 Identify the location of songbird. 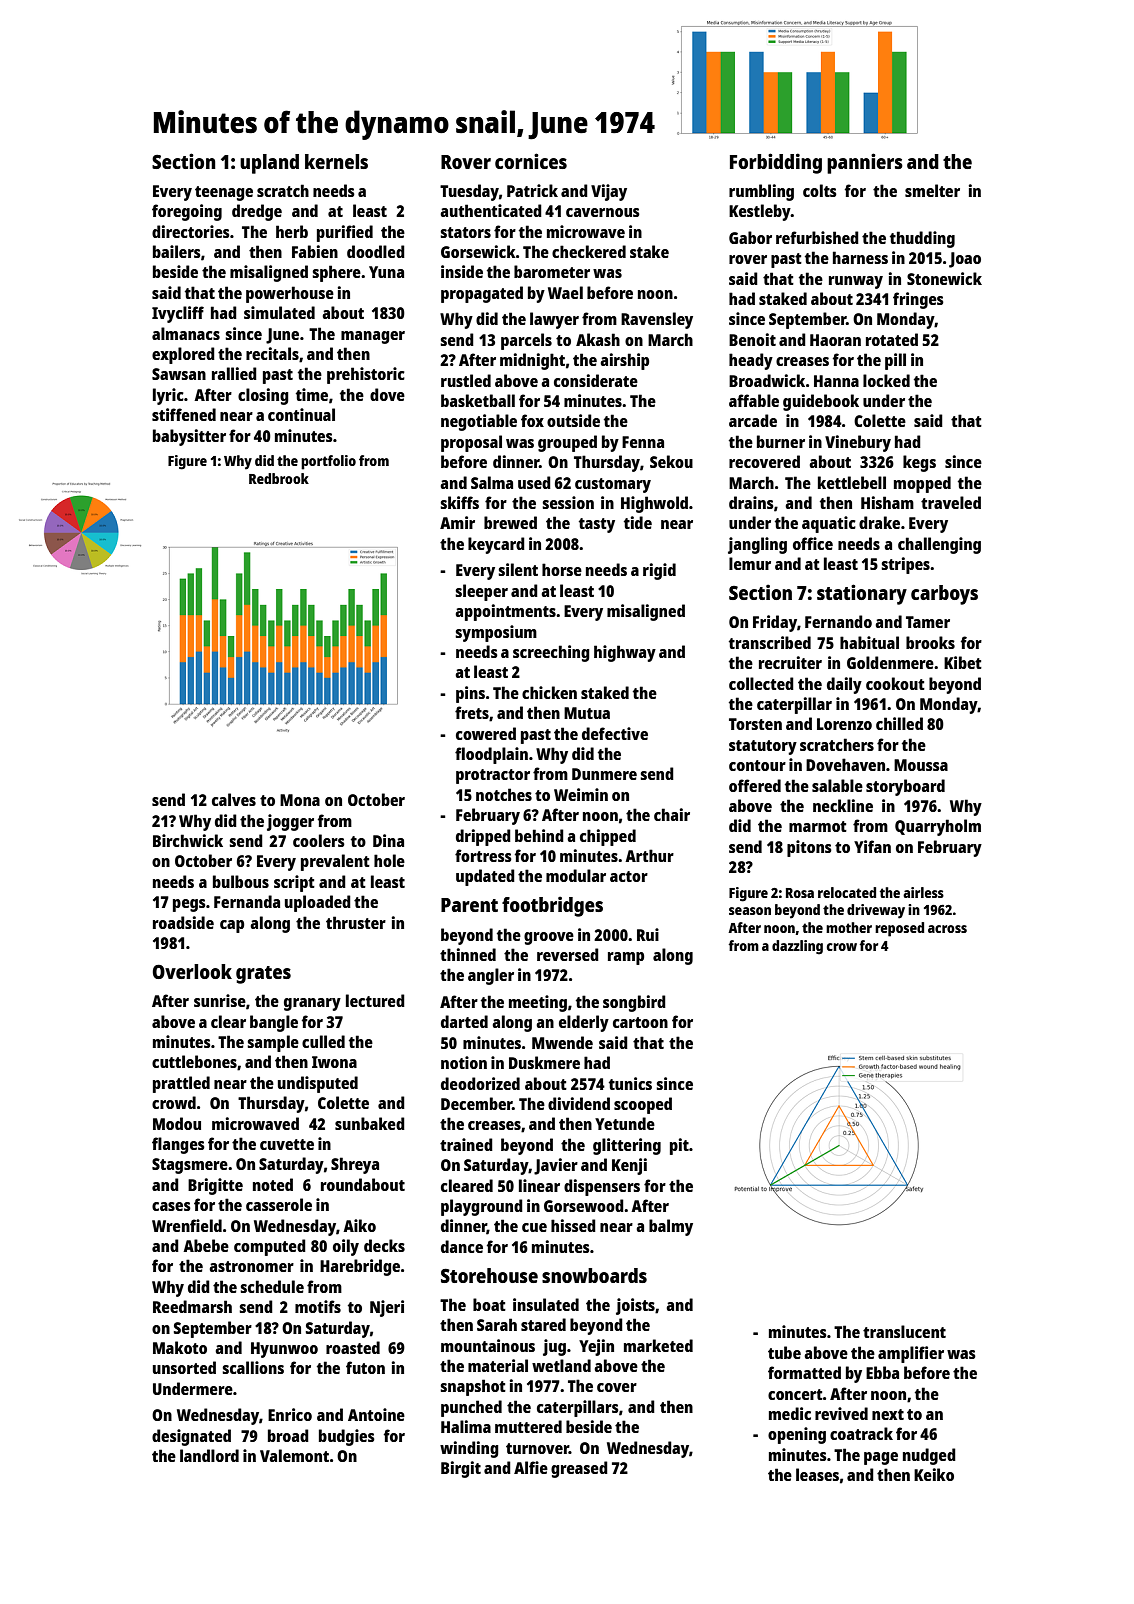
(634, 1003).
